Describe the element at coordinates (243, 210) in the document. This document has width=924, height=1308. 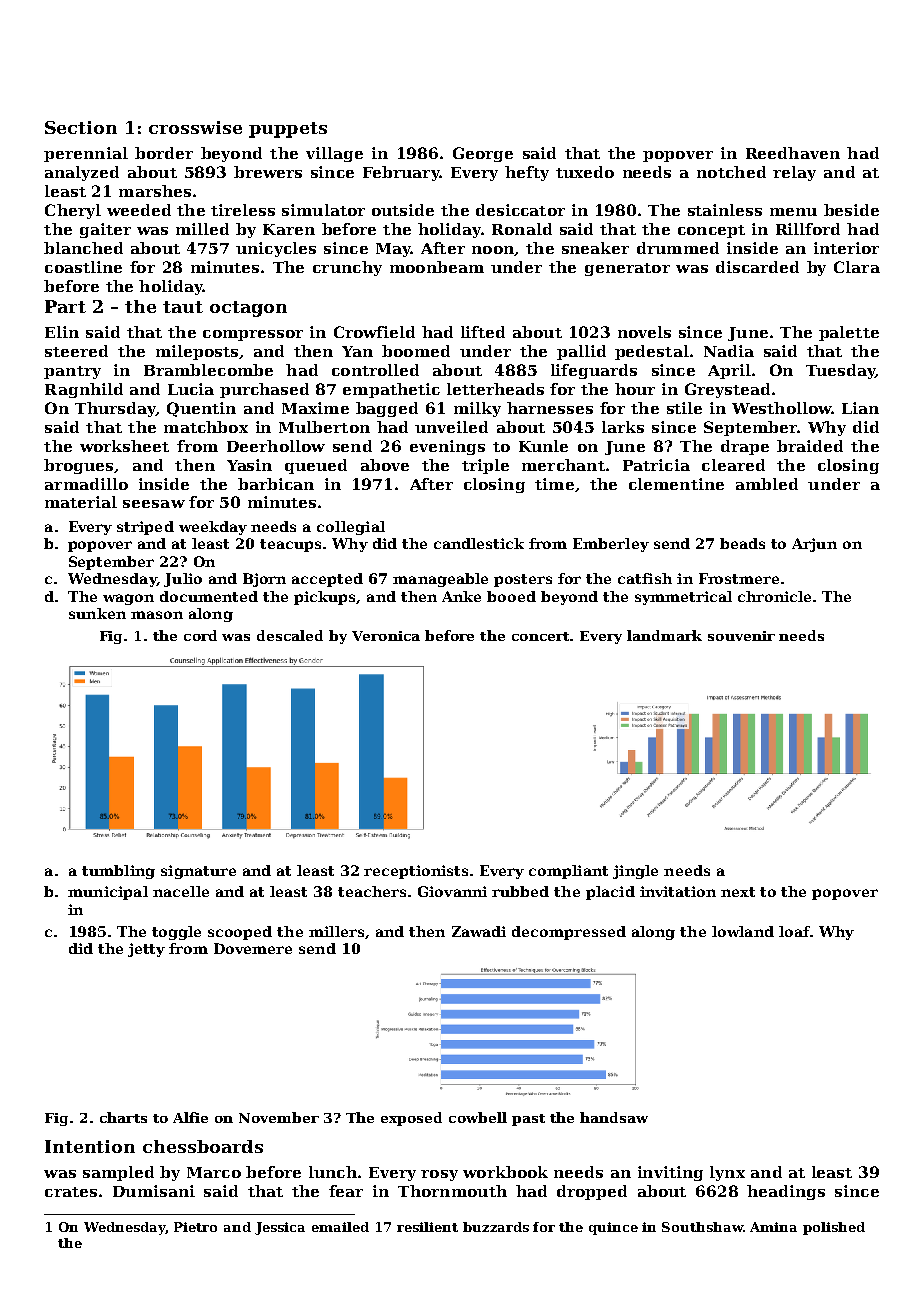
I see `tireless` at that location.
